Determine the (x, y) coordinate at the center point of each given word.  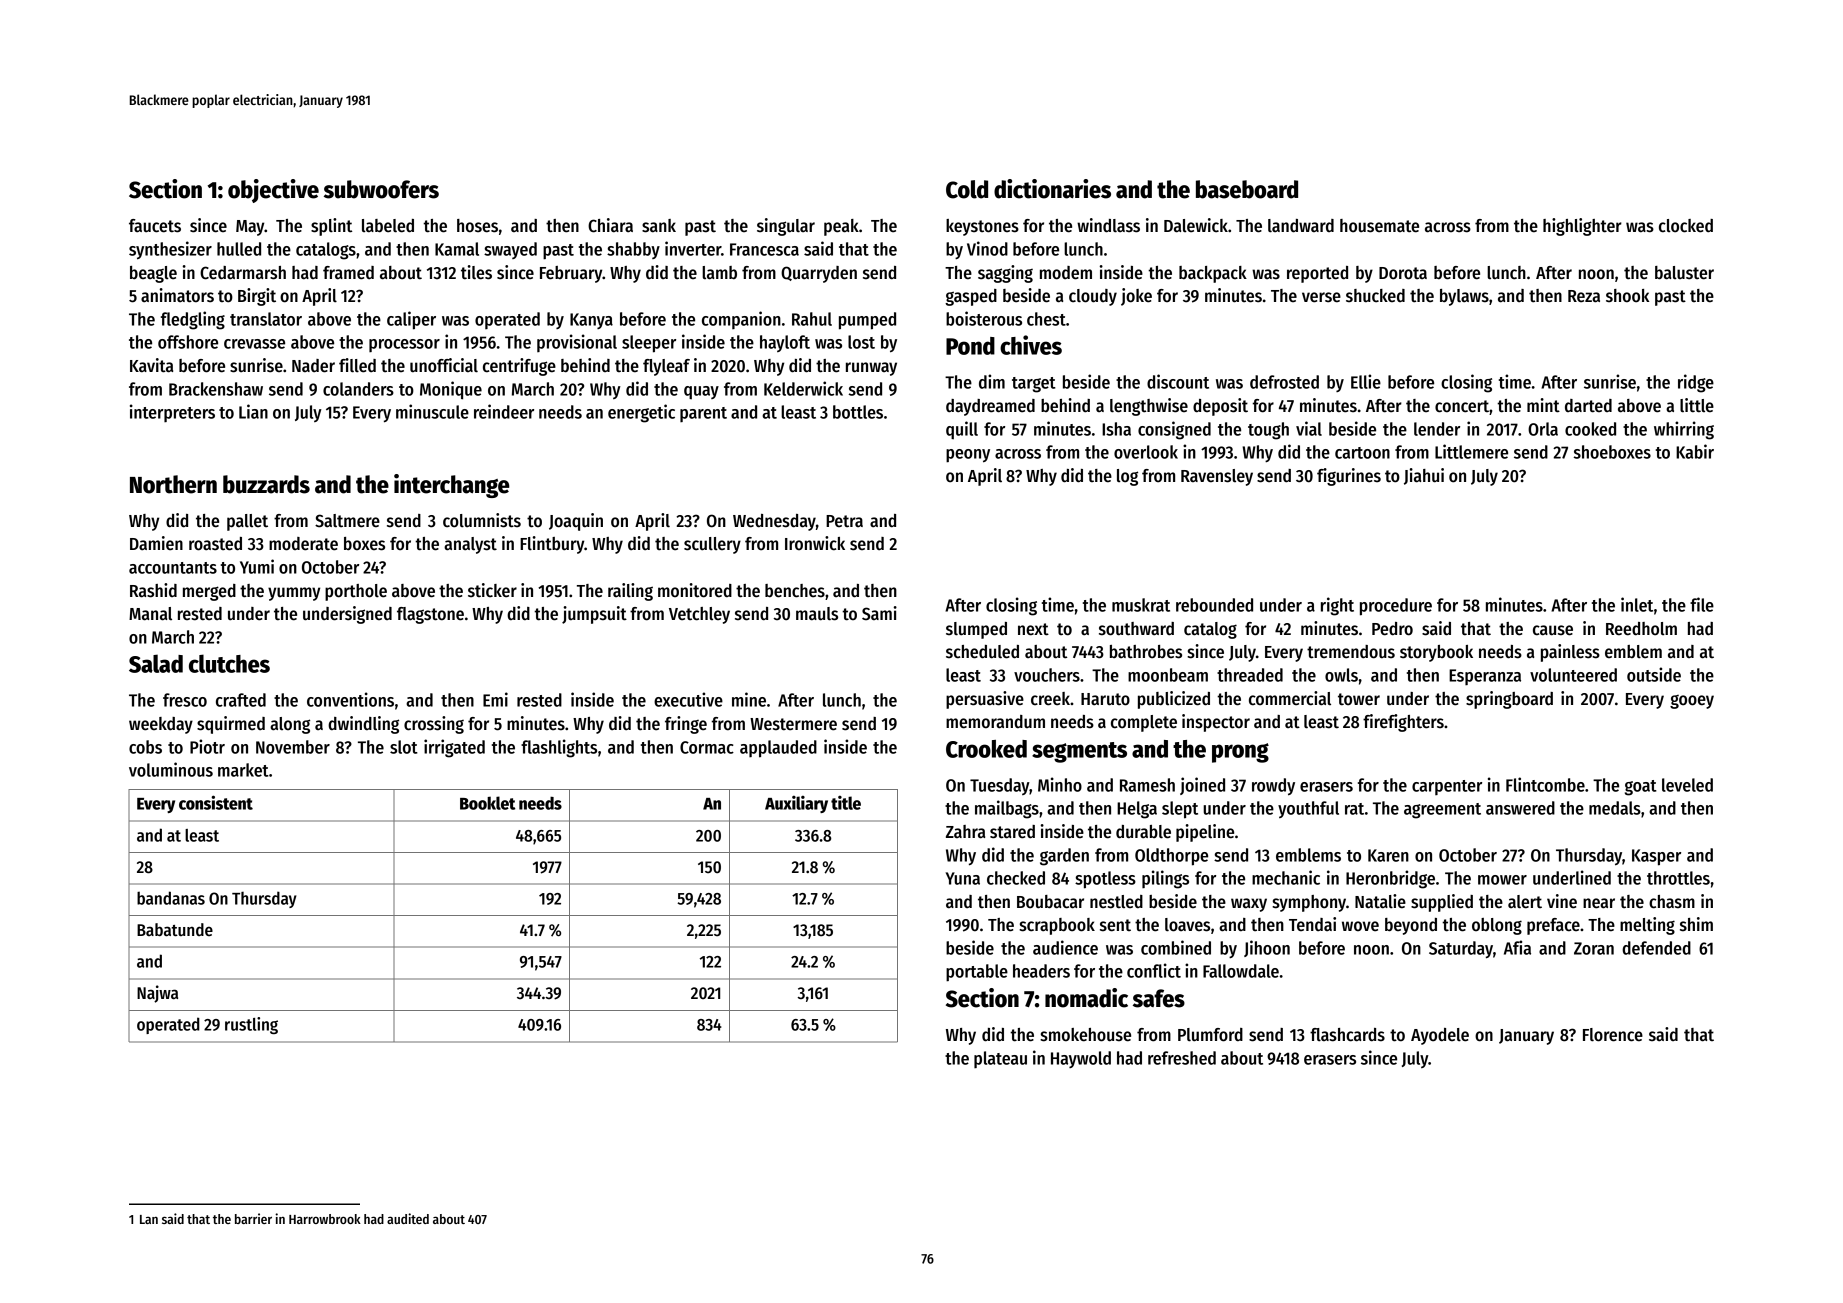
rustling (251, 1025)
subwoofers (381, 189)
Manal (150, 614)
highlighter (1582, 227)
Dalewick (1196, 225)
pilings (1165, 879)
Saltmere (347, 521)
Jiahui (1424, 476)
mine (749, 699)
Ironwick (815, 543)
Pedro (1392, 629)
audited (408, 1218)
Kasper (1656, 857)
